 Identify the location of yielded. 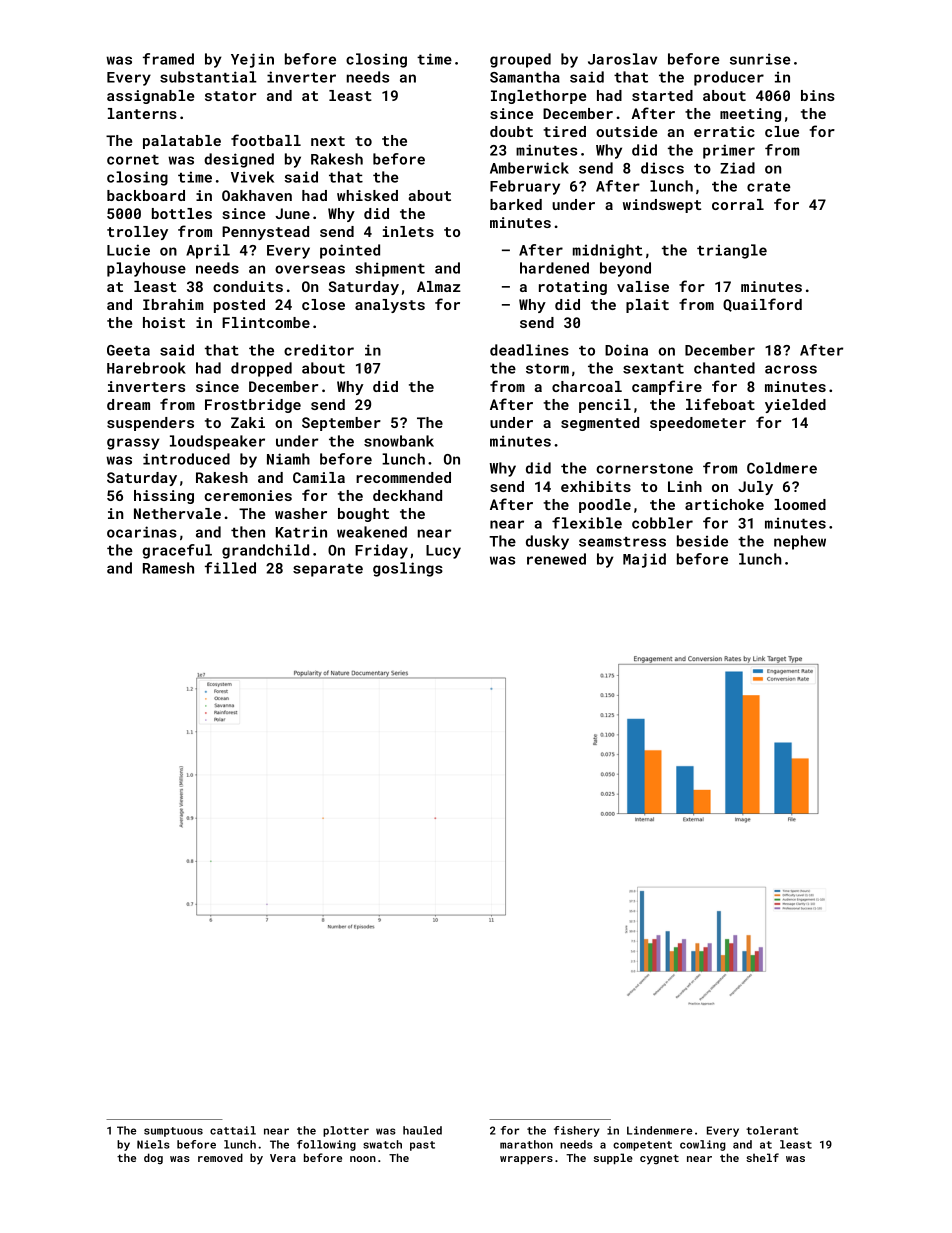
(795, 406).
